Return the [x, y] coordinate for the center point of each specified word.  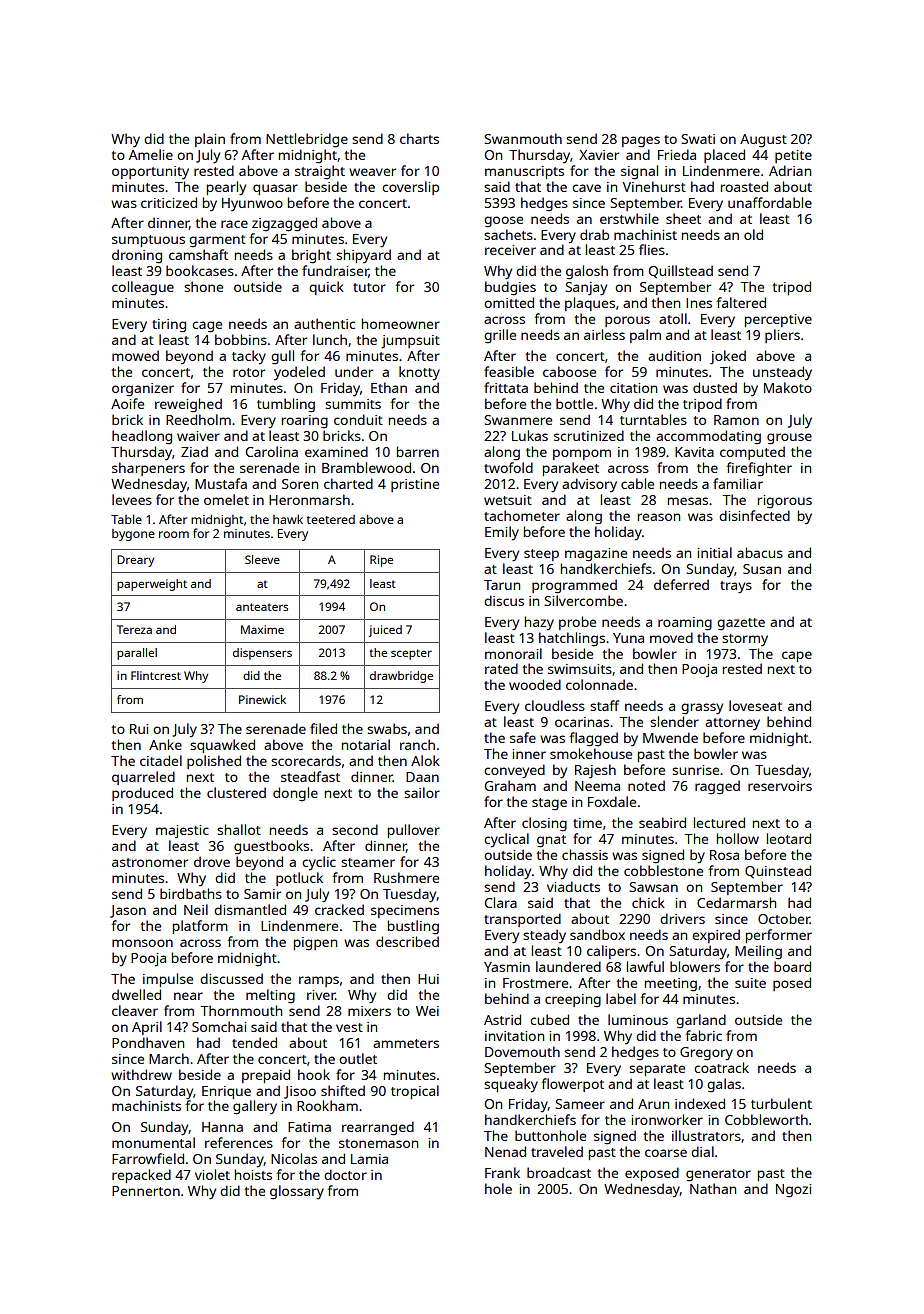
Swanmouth [523, 138]
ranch [417, 744]
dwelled [136, 994]
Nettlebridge [307, 140]
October [784, 918]
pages [641, 142]
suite [750, 983]
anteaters [262, 607]
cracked [339, 909]
